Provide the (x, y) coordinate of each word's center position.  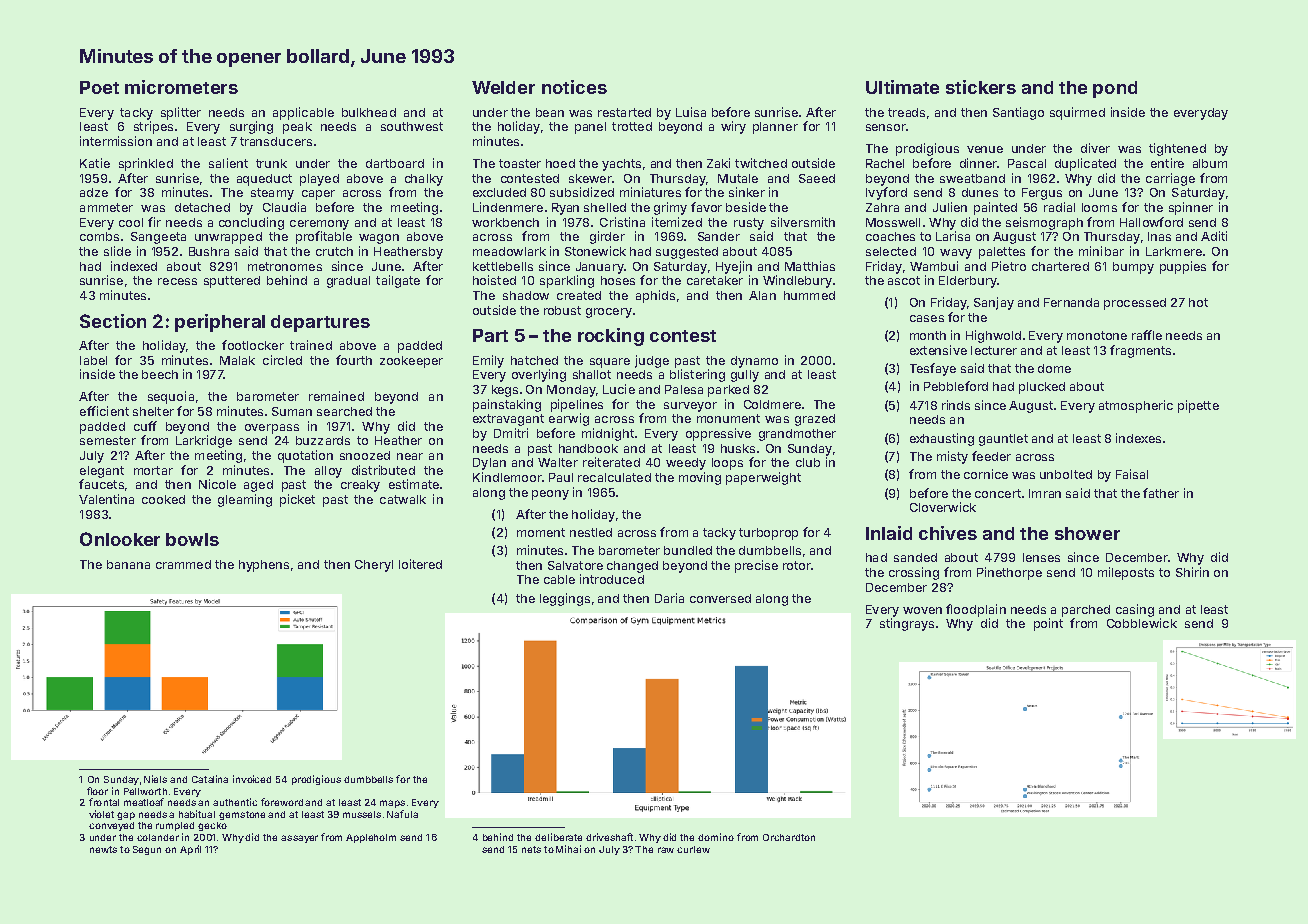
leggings (565, 599)
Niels (155, 779)
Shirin (1192, 572)
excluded (499, 192)
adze (94, 192)
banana (128, 564)
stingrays (907, 624)
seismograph (1044, 223)
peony (550, 495)
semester (108, 440)
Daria (669, 598)
